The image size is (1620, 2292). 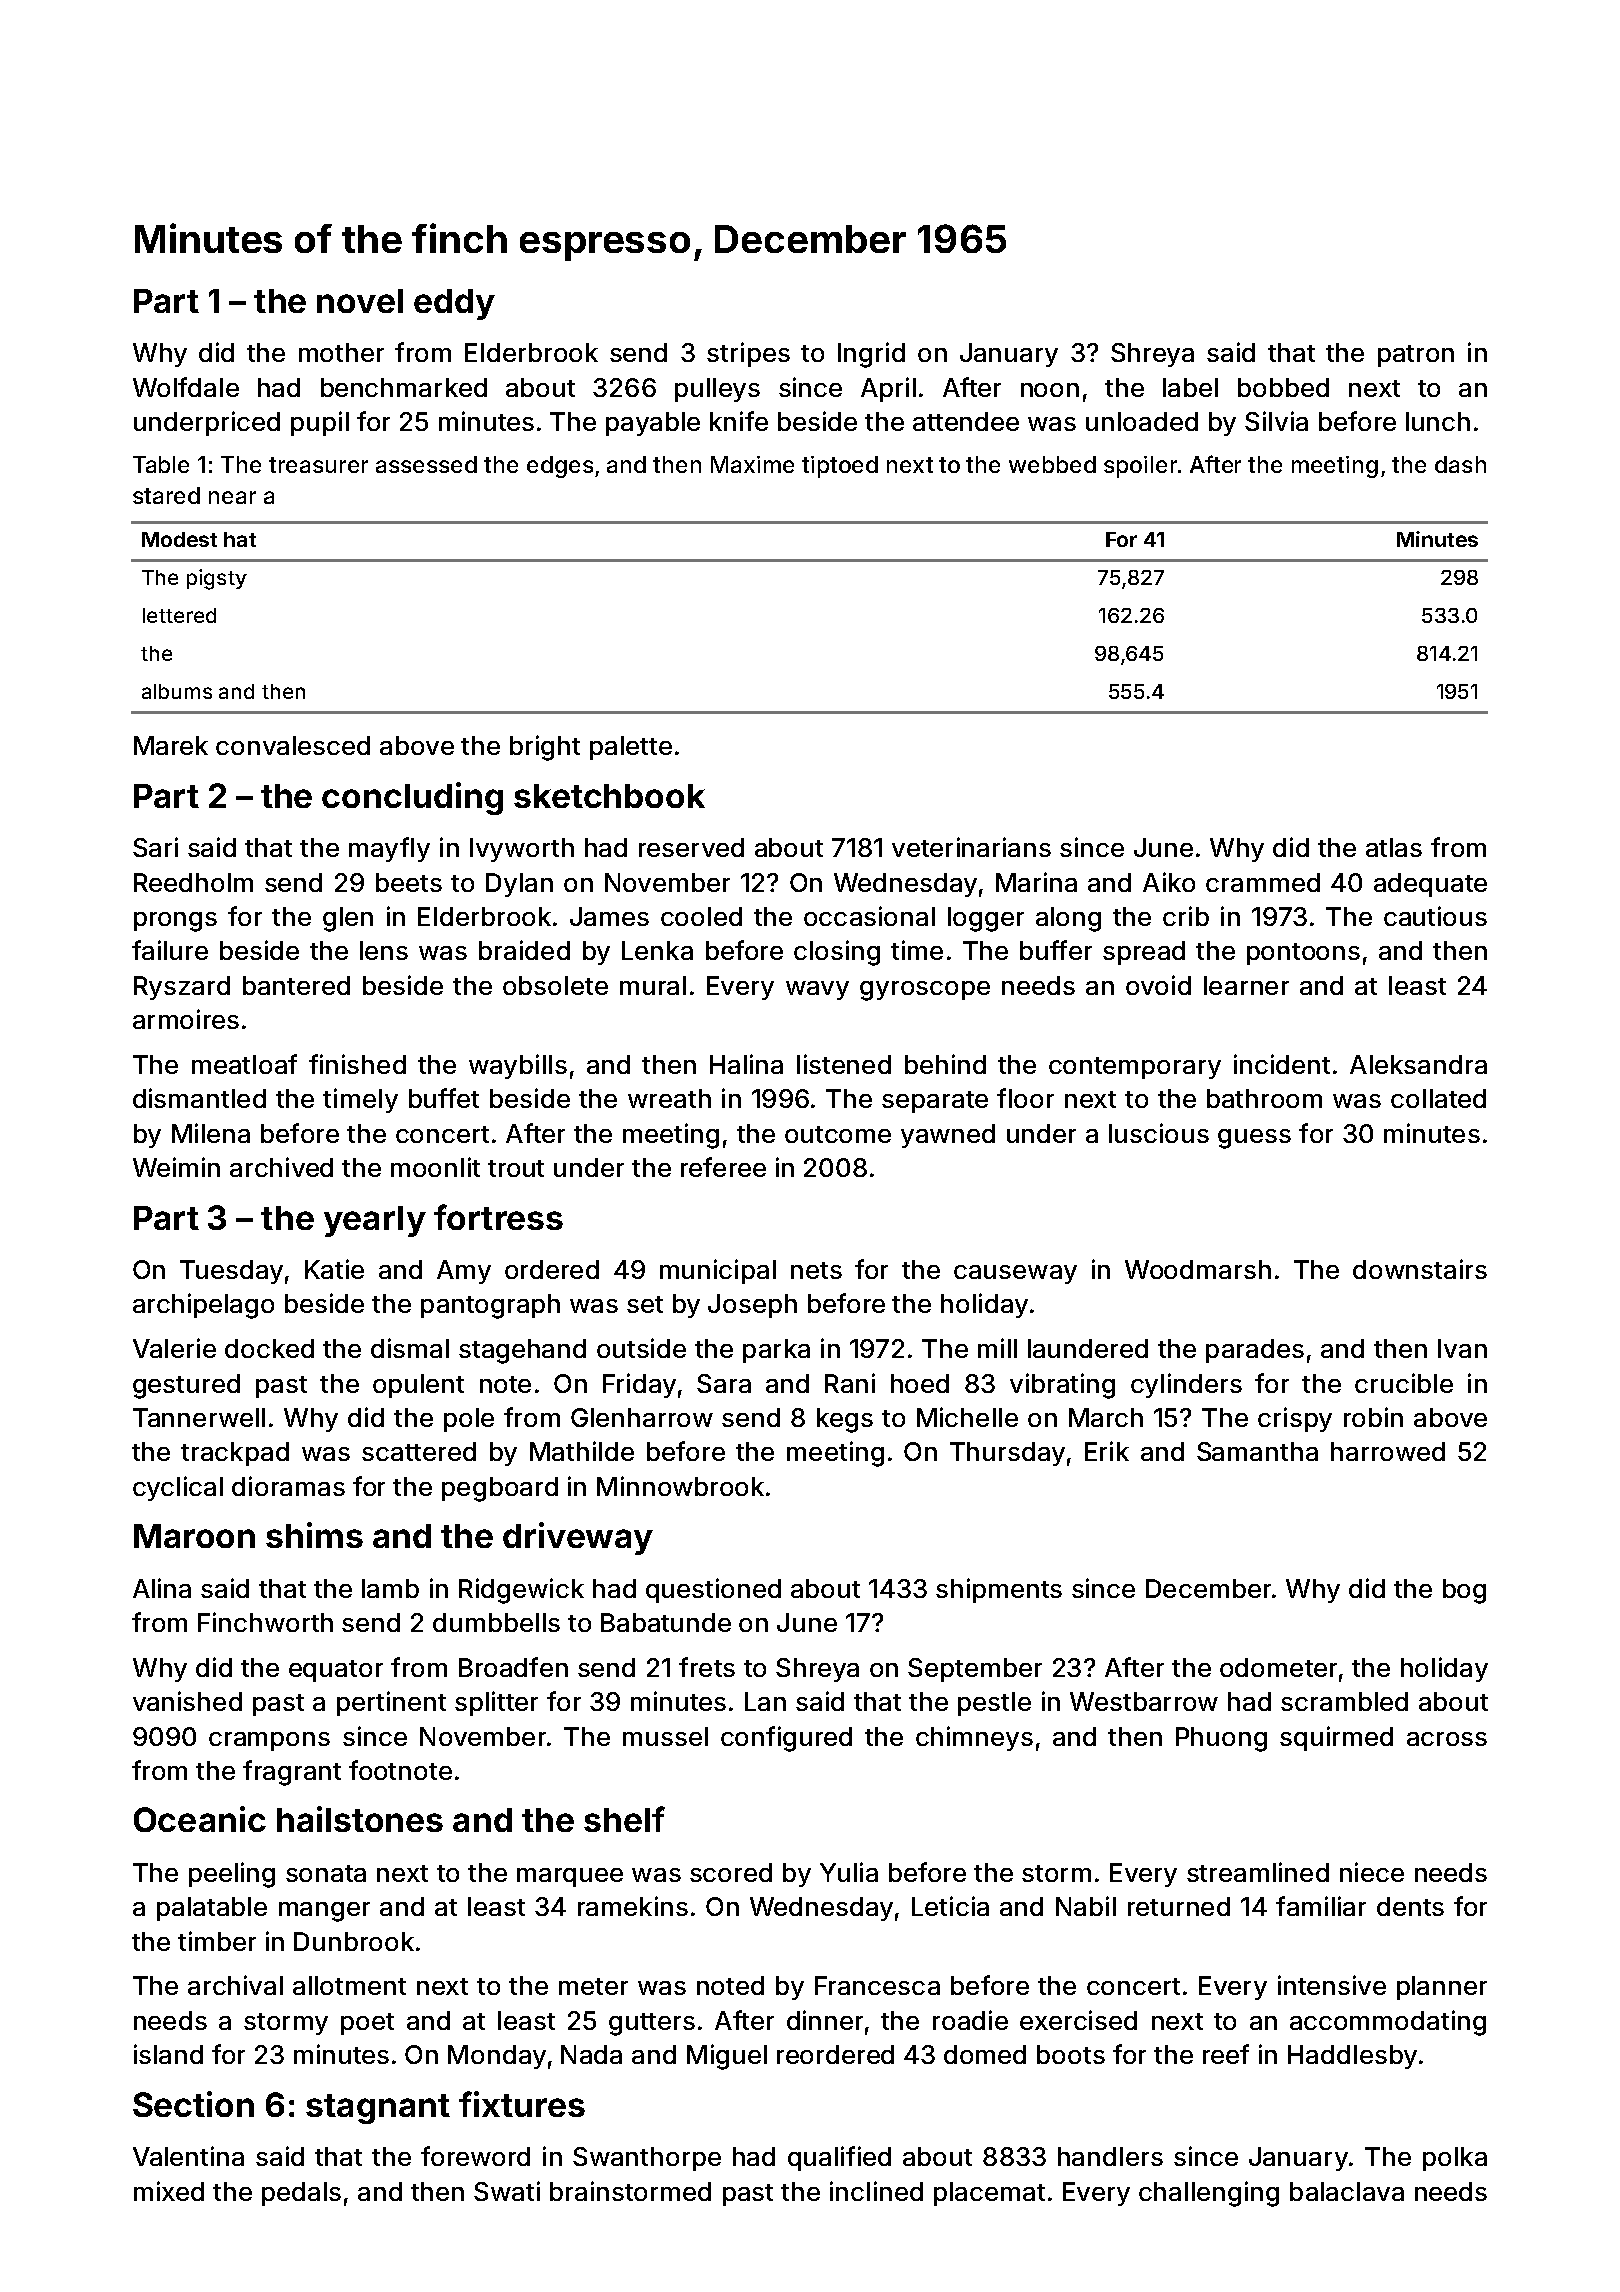 I want to click on domed, so click(x=985, y=2054).
